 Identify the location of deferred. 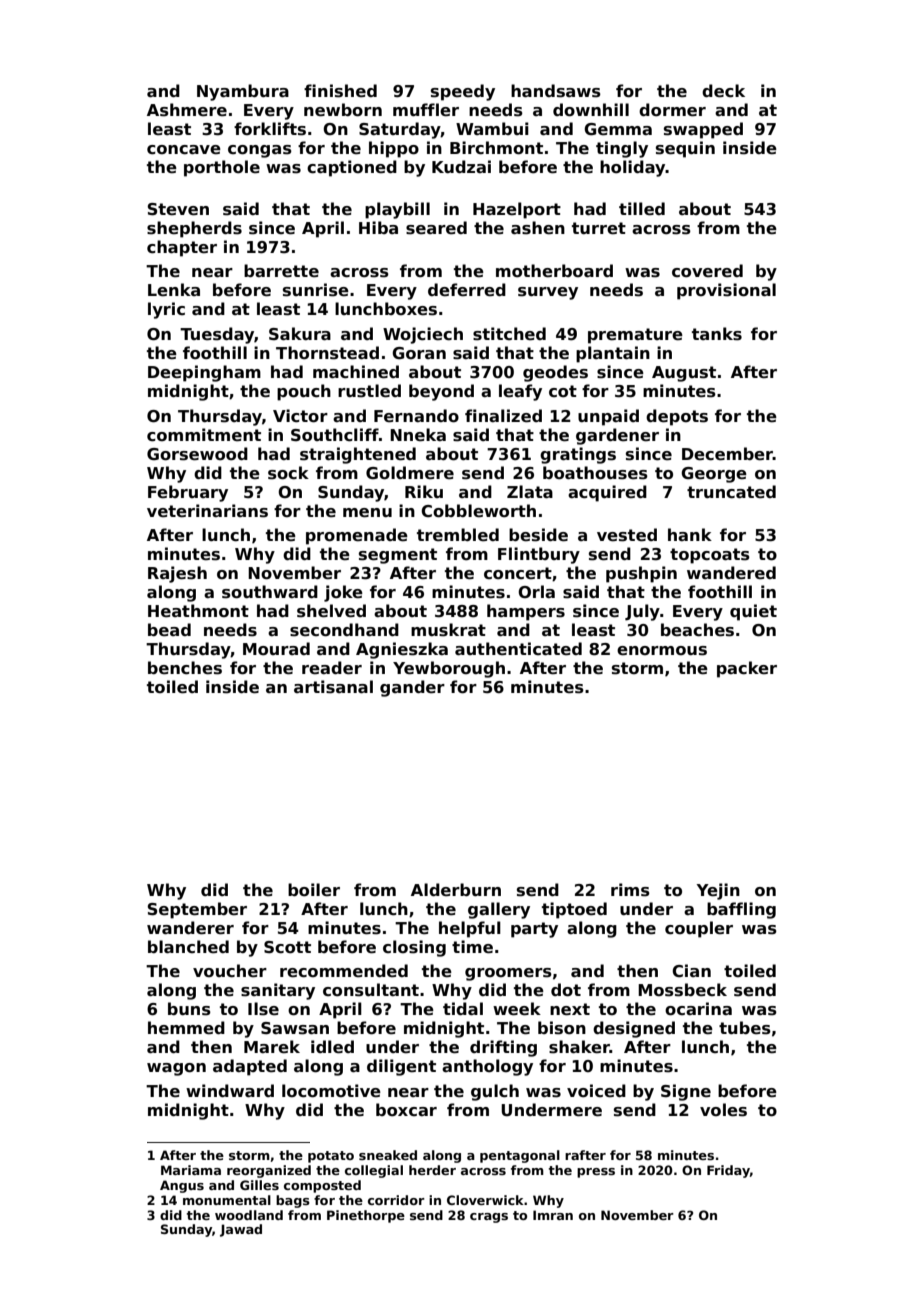
(467, 290).
